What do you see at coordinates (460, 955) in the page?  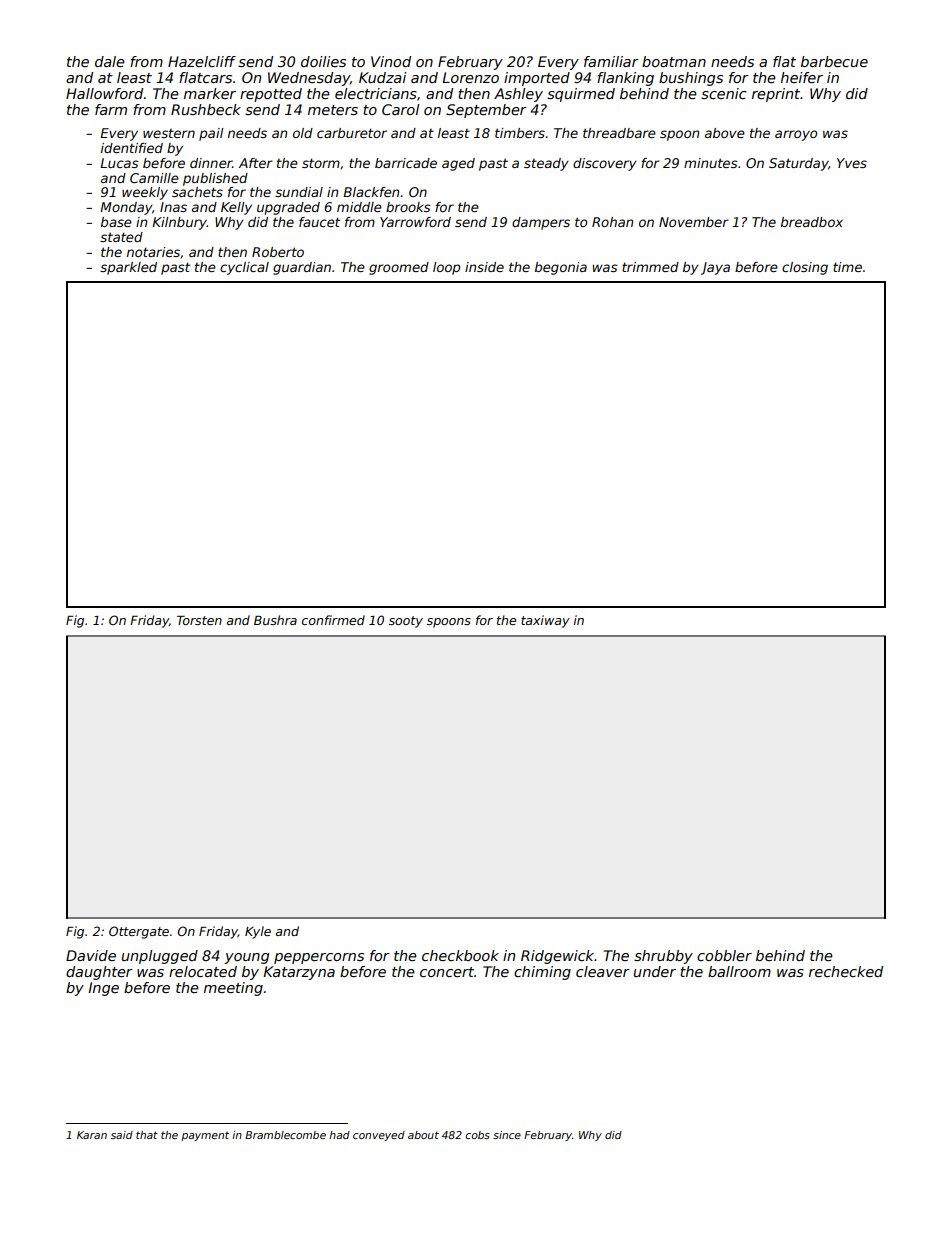 I see `checkbook` at bounding box center [460, 955].
